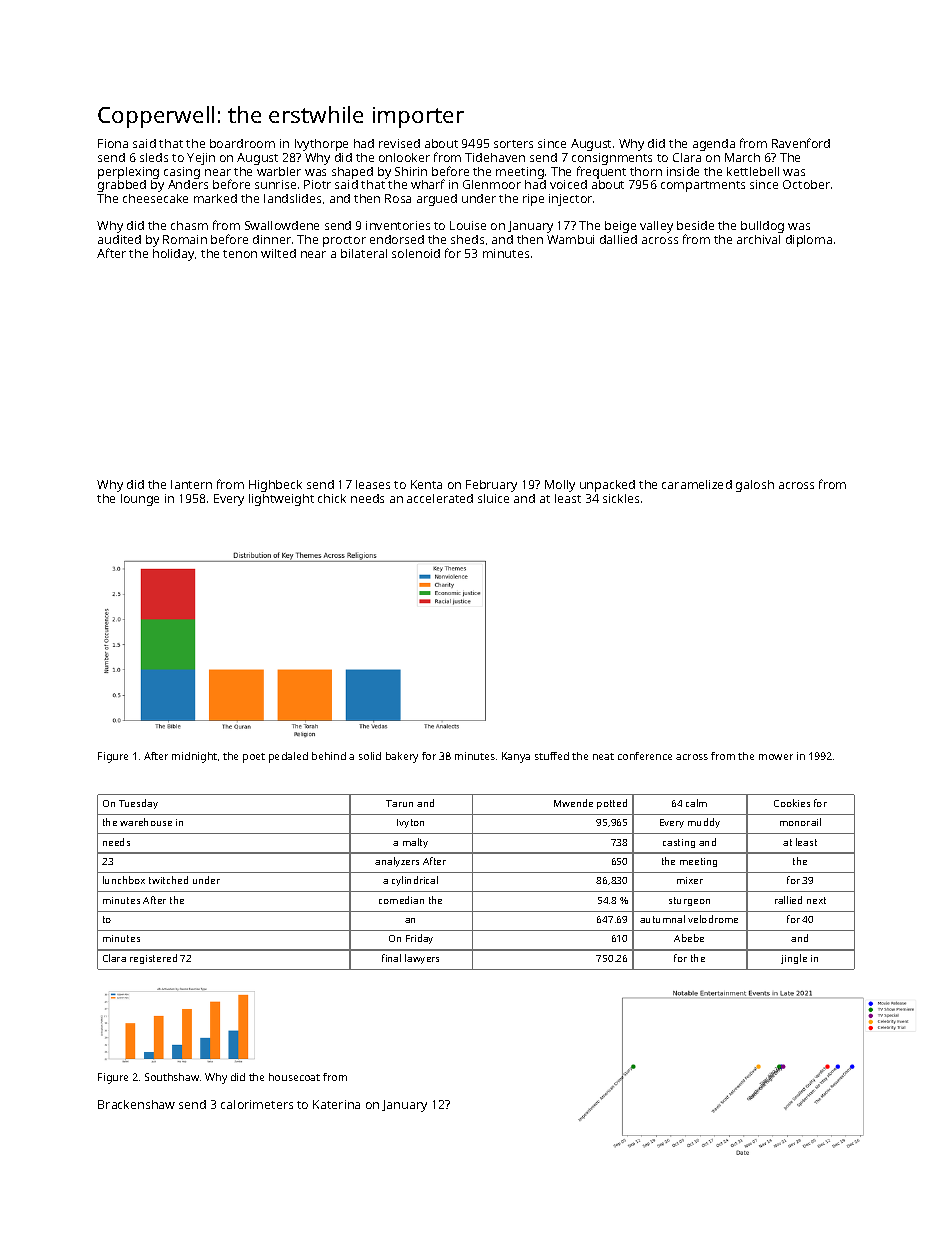 The height and width of the document is (1233, 952). Describe the element at coordinates (696, 803) in the document. I see `calm` at that location.
